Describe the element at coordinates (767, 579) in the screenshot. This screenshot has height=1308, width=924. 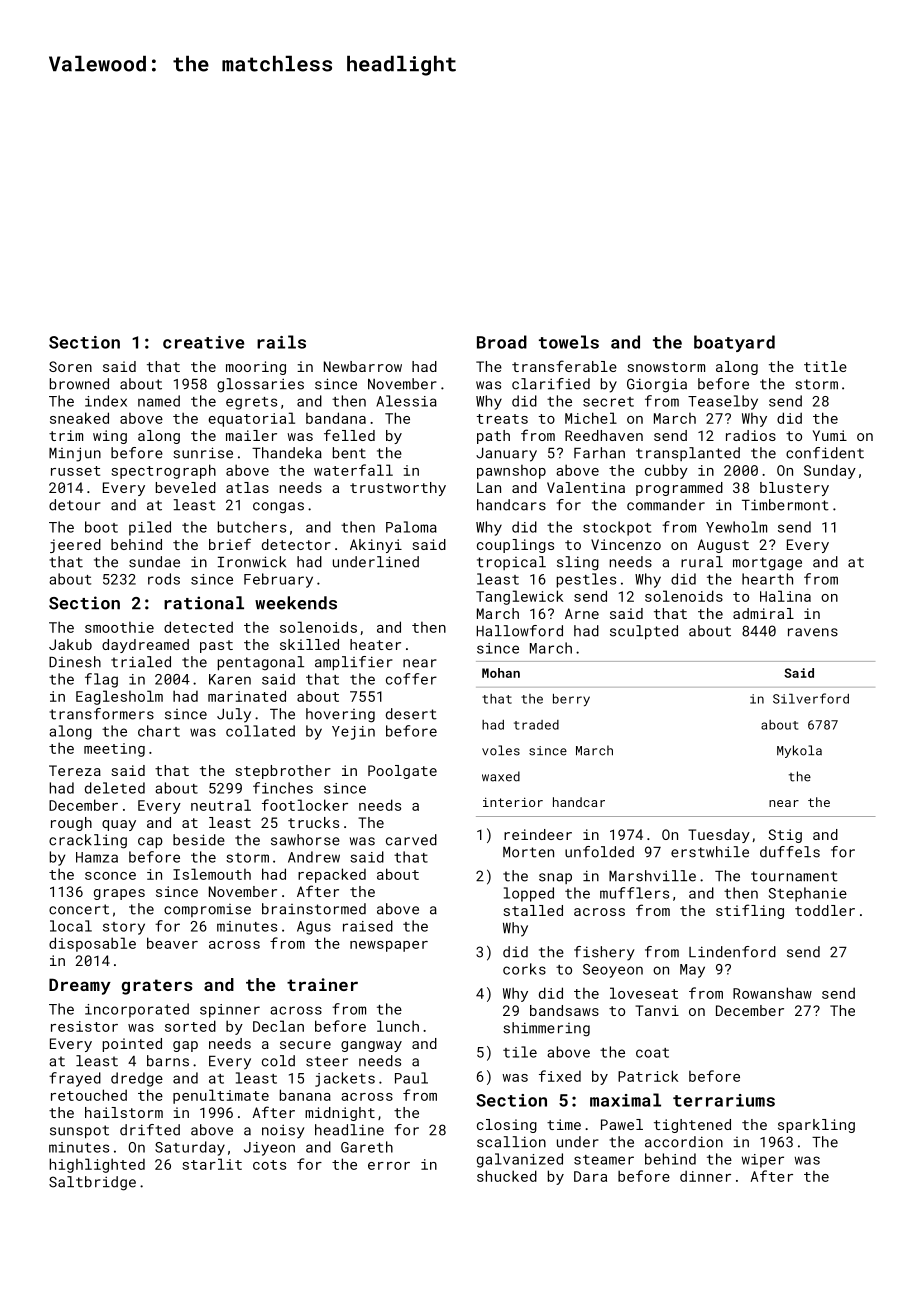
I see `hearth` at that location.
